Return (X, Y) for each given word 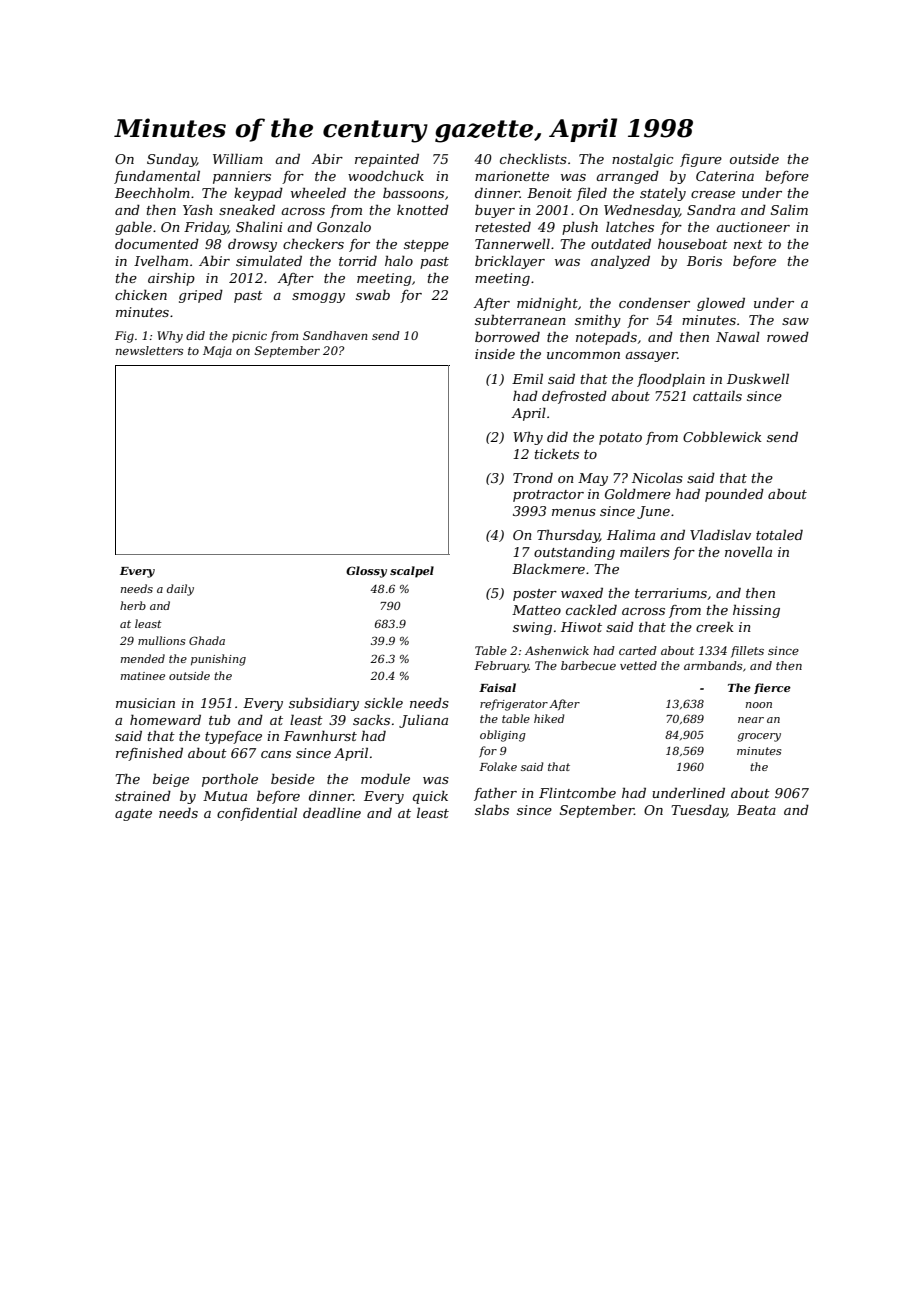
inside (495, 354)
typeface (233, 737)
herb (133, 605)
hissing (756, 611)
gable (133, 228)
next (748, 244)
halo (399, 261)
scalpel (412, 572)
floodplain (671, 380)
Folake (498, 766)
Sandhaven (335, 335)
